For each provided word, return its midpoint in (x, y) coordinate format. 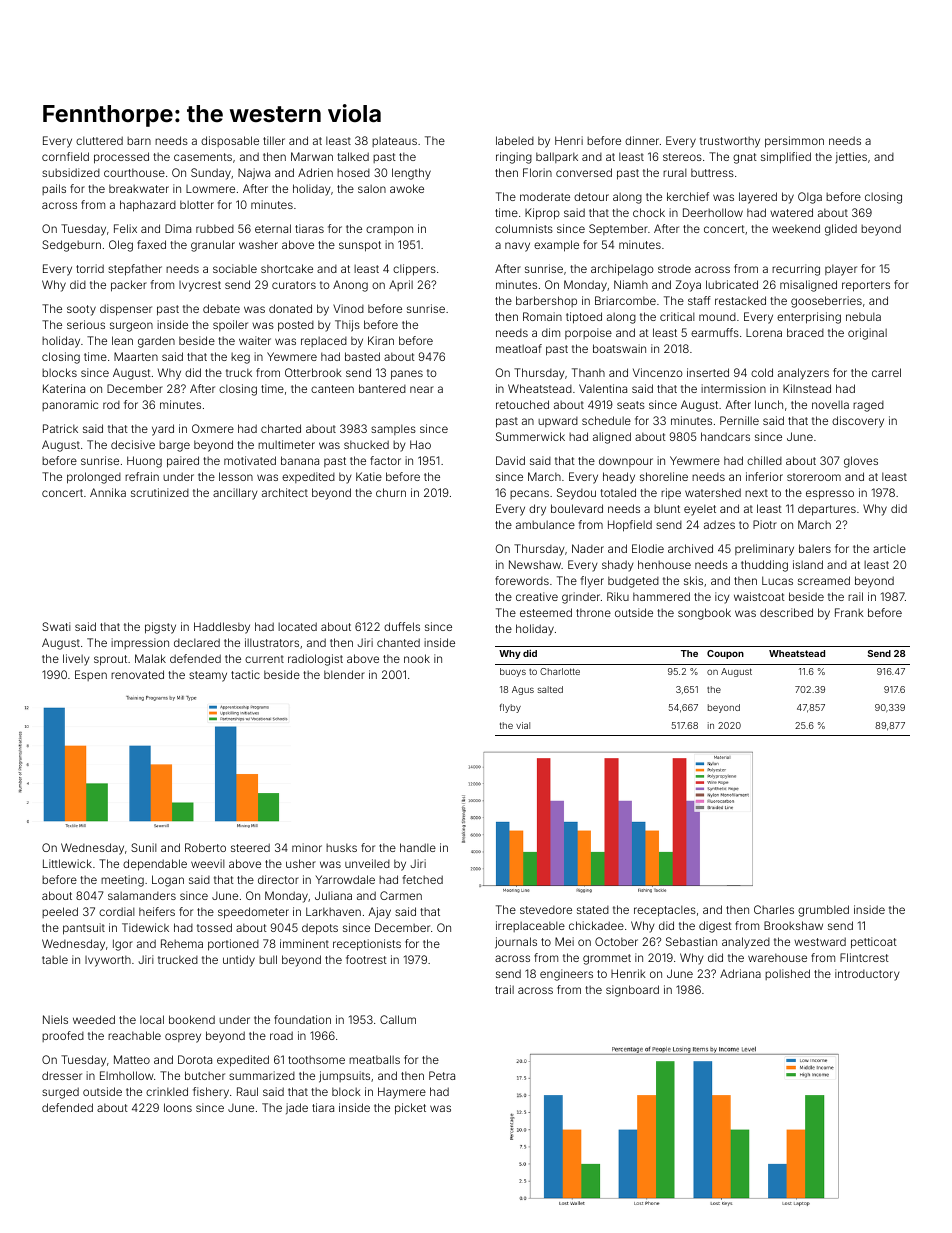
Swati (56, 626)
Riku (618, 596)
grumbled (823, 911)
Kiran (381, 340)
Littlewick (67, 863)
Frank (849, 612)
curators (294, 285)
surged (60, 1093)
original (867, 334)
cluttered (99, 140)
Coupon (725, 654)
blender (344, 674)
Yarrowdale (345, 879)
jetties (851, 157)
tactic (245, 674)
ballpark (557, 157)
